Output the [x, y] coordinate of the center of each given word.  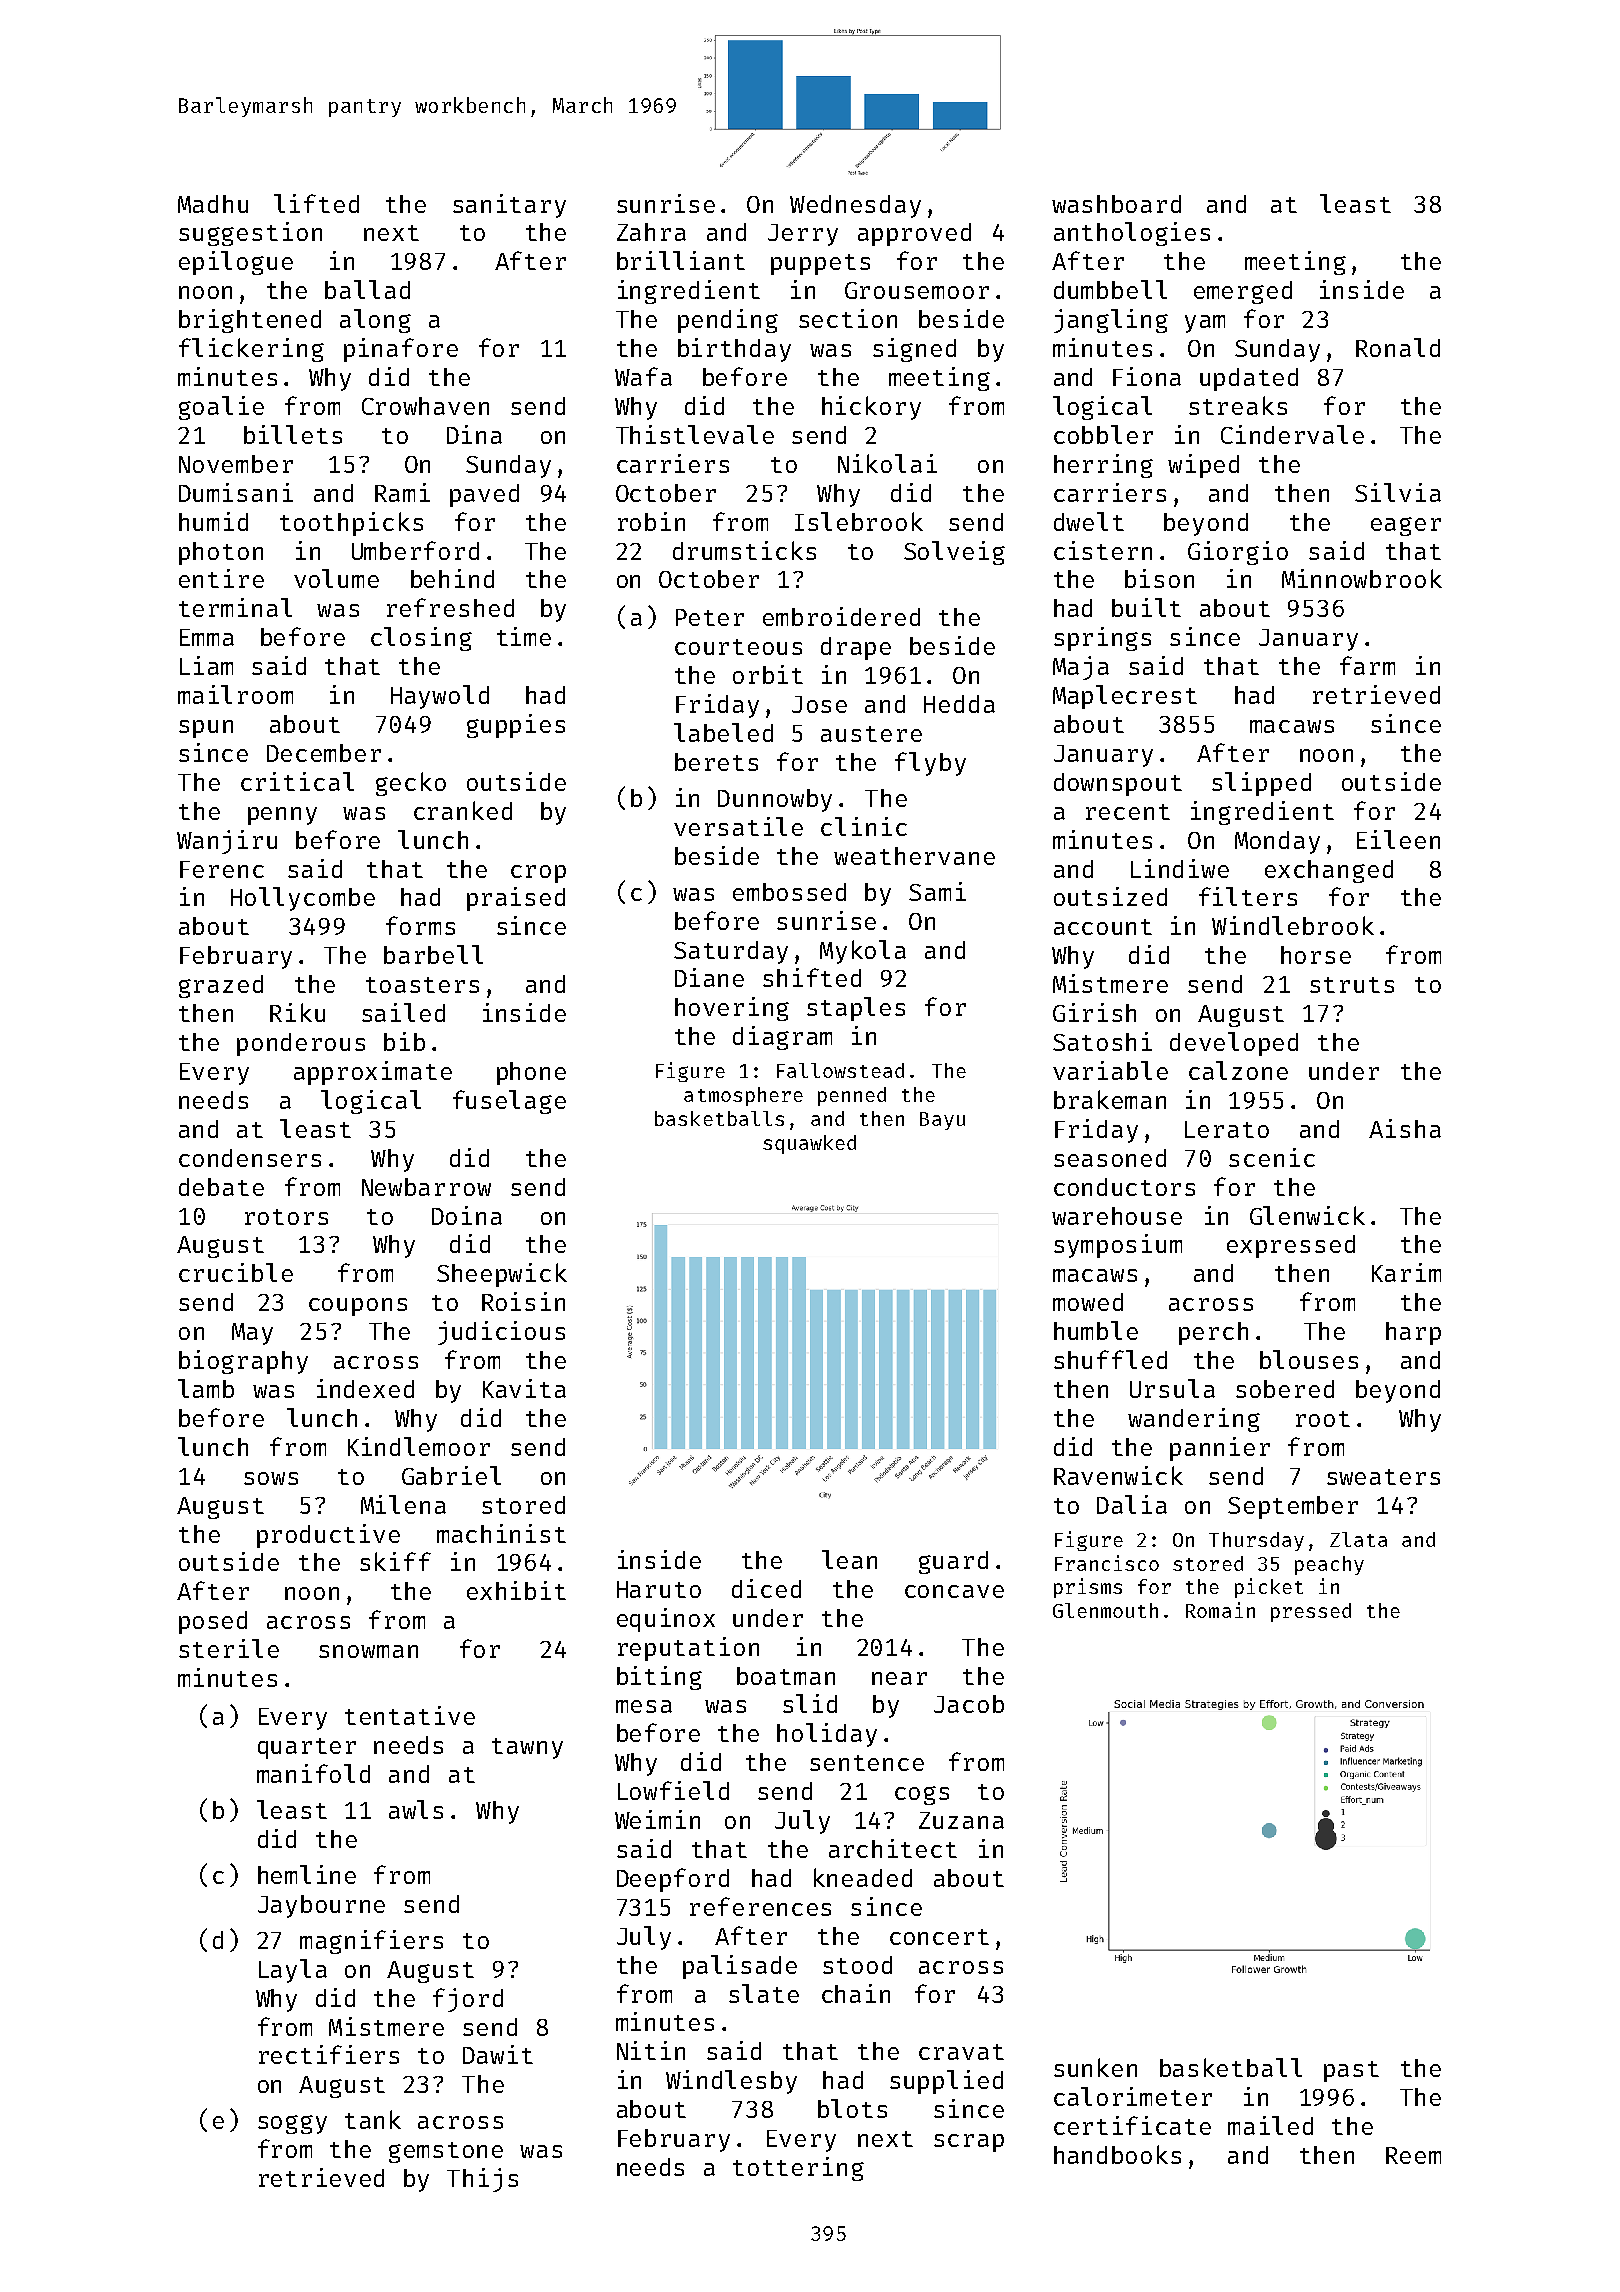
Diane [709, 977]
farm [1367, 665]
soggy [292, 2124]
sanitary [509, 206]
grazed [221, 986]
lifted [316, 203]
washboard [1116, 204]
